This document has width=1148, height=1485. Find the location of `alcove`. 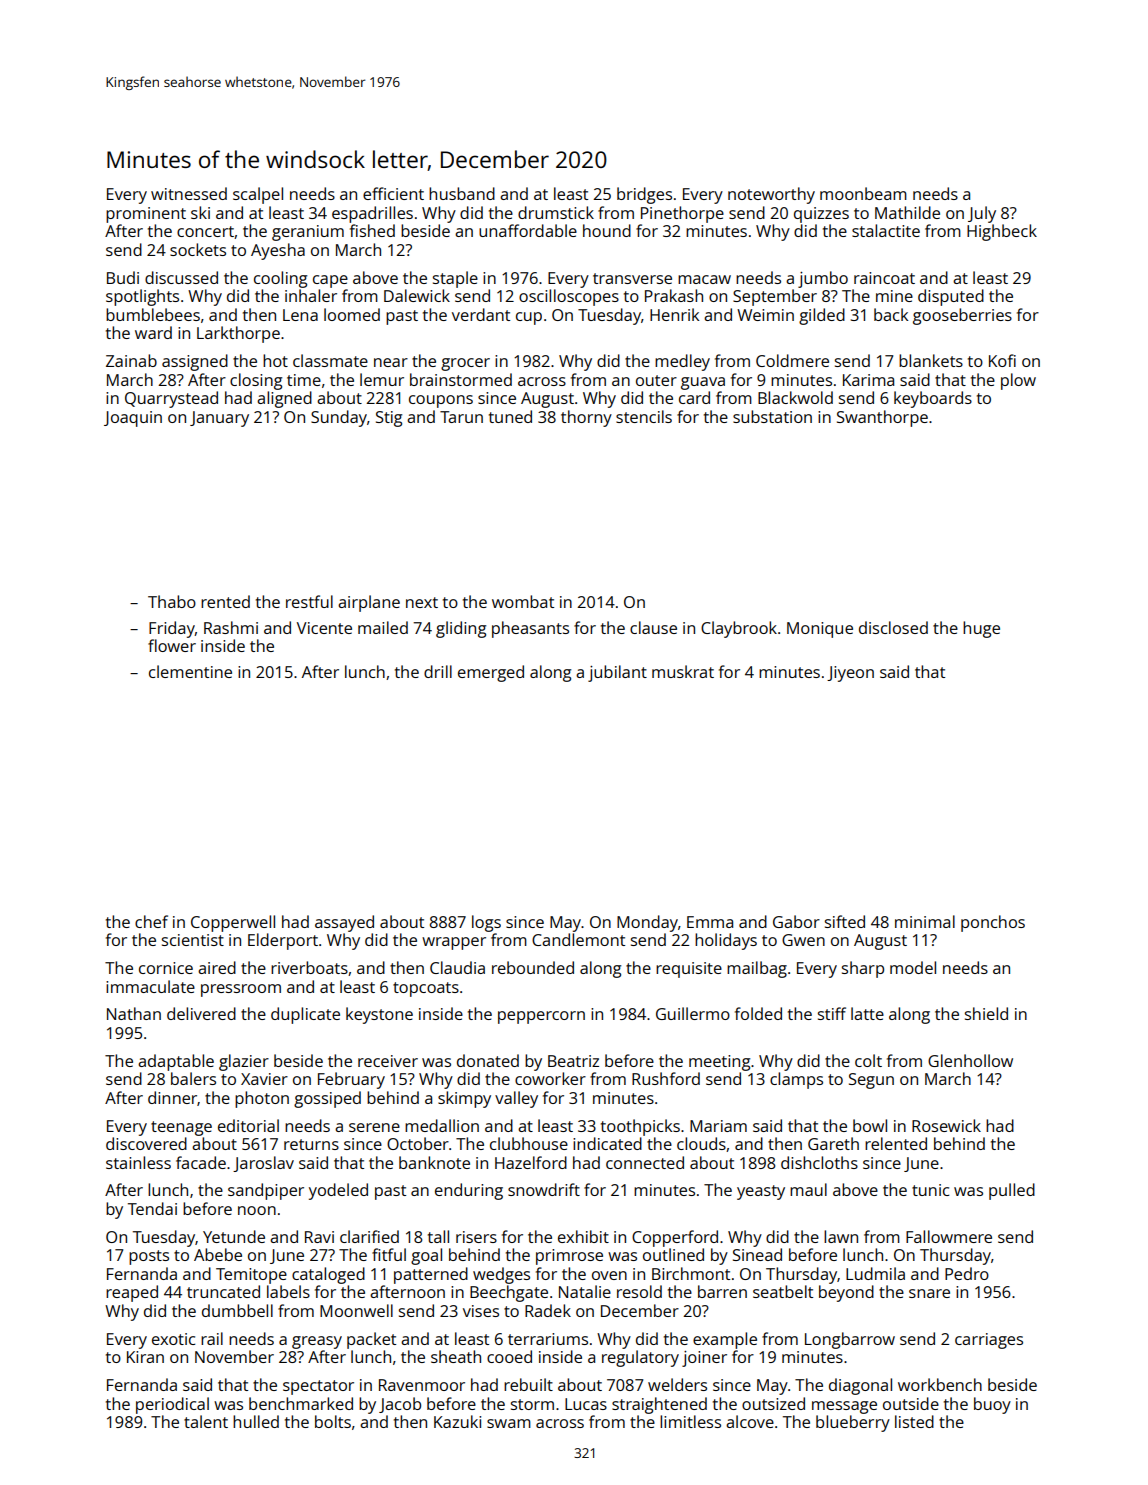

alcove is located at coordinates (750, 1421).
